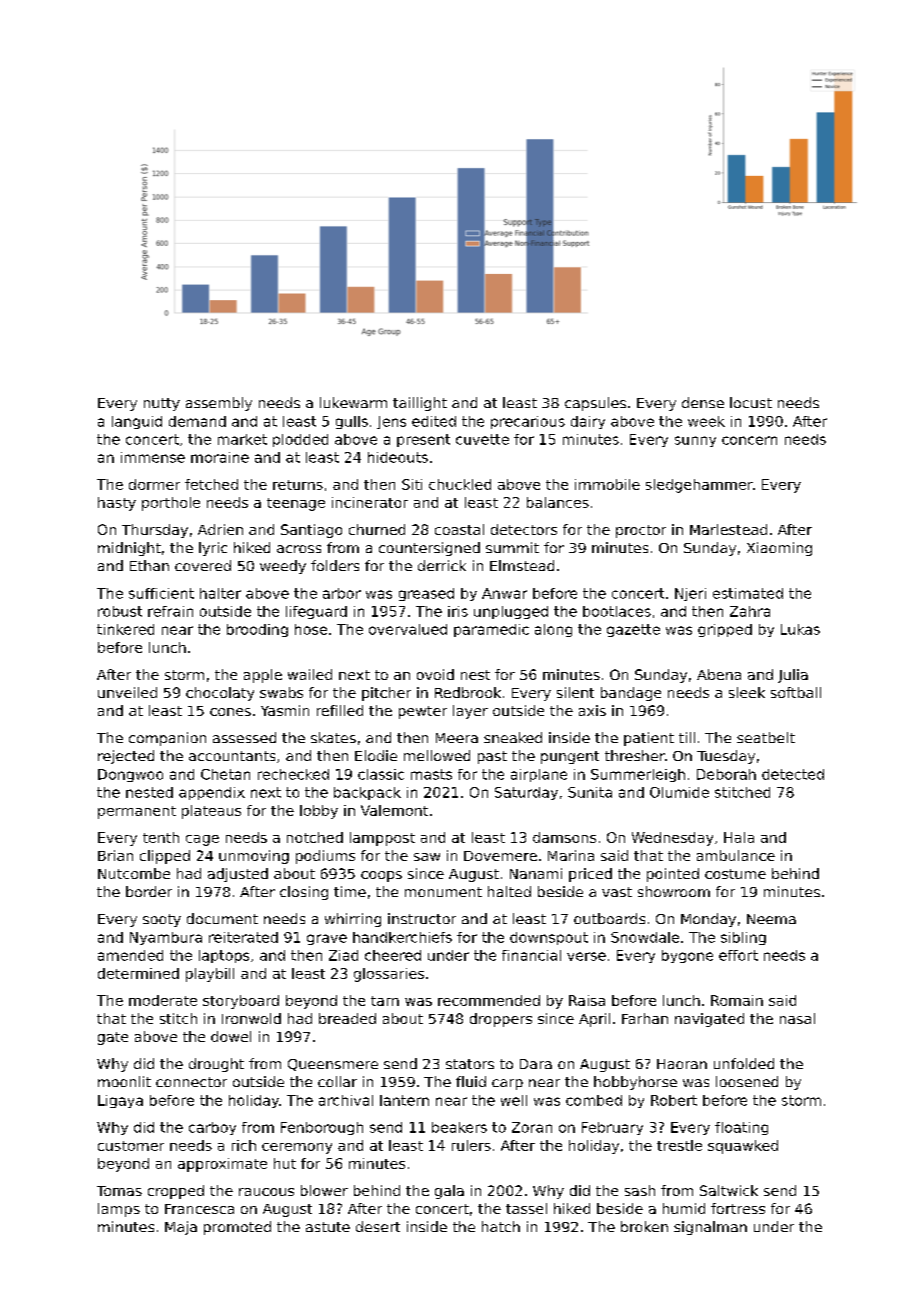  Describe the element at coordinates (385, 1001) in the image. I see `tarn` at that location.
